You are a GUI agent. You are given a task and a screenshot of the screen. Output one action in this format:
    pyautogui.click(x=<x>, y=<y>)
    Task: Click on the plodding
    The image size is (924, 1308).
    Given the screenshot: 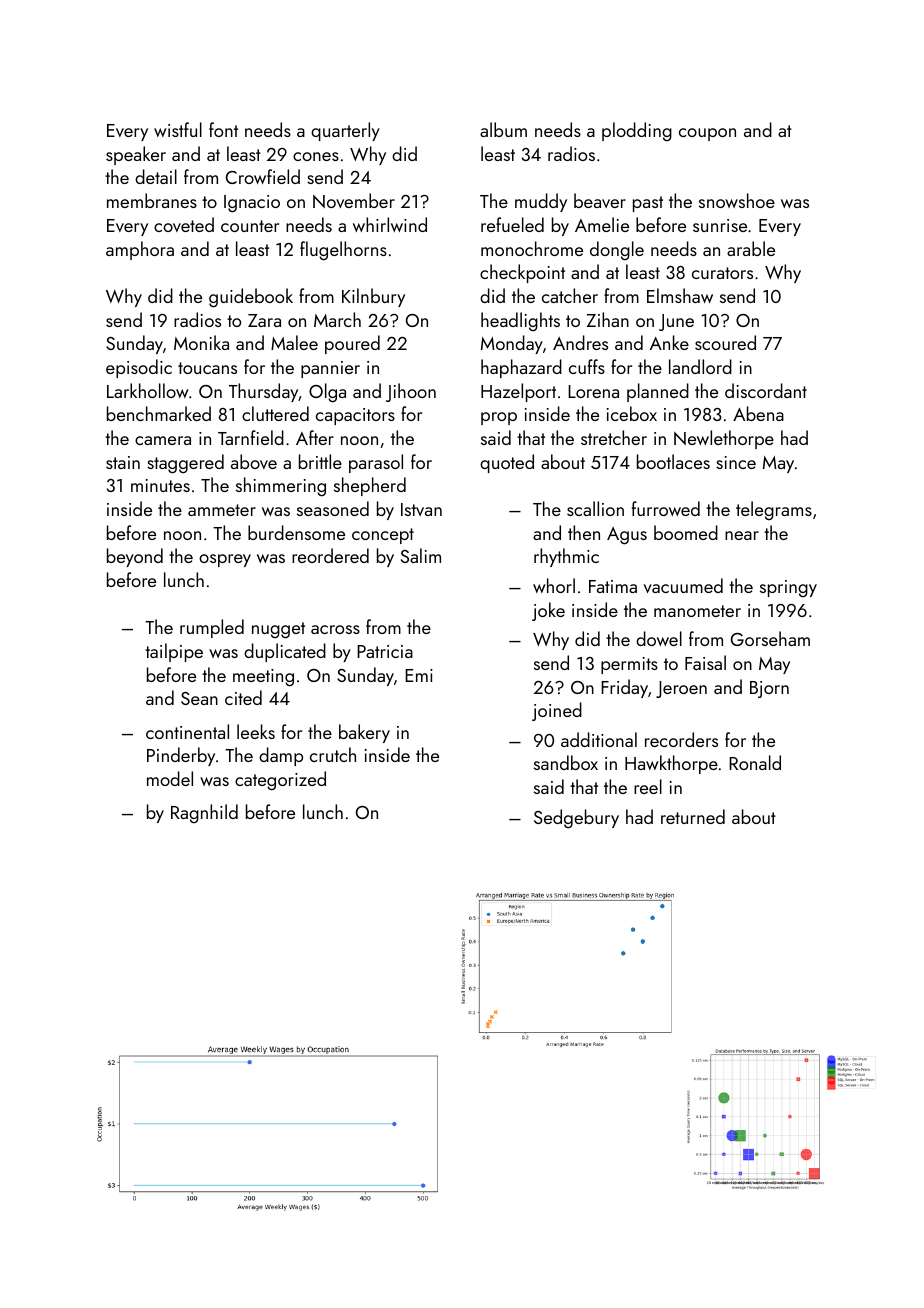 What is the action you would take?
    pyautogui.click(x=637, y=131)
